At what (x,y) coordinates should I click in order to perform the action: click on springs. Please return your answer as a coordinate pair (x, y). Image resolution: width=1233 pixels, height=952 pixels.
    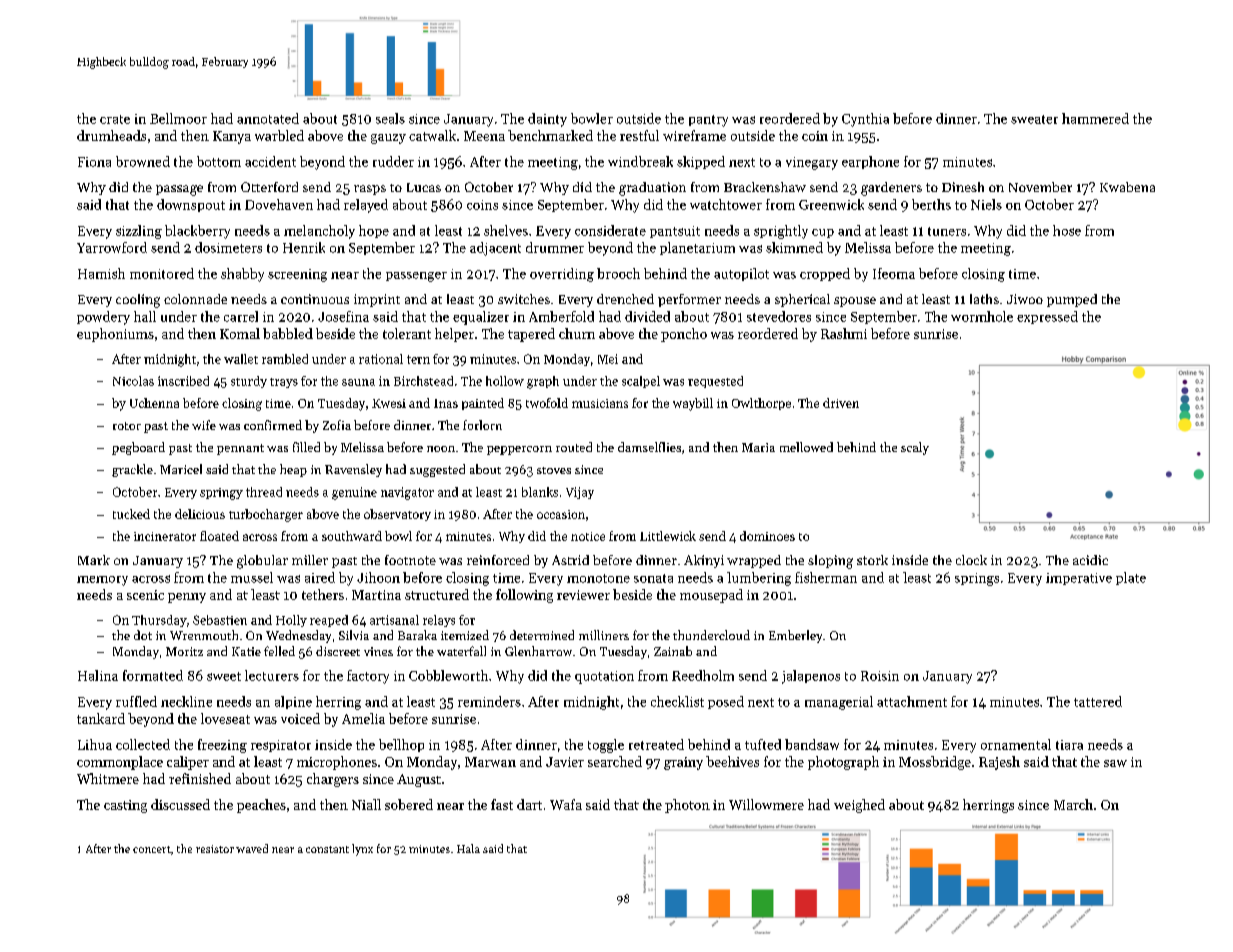
    Looking at the image, I should click on (977, 579).
